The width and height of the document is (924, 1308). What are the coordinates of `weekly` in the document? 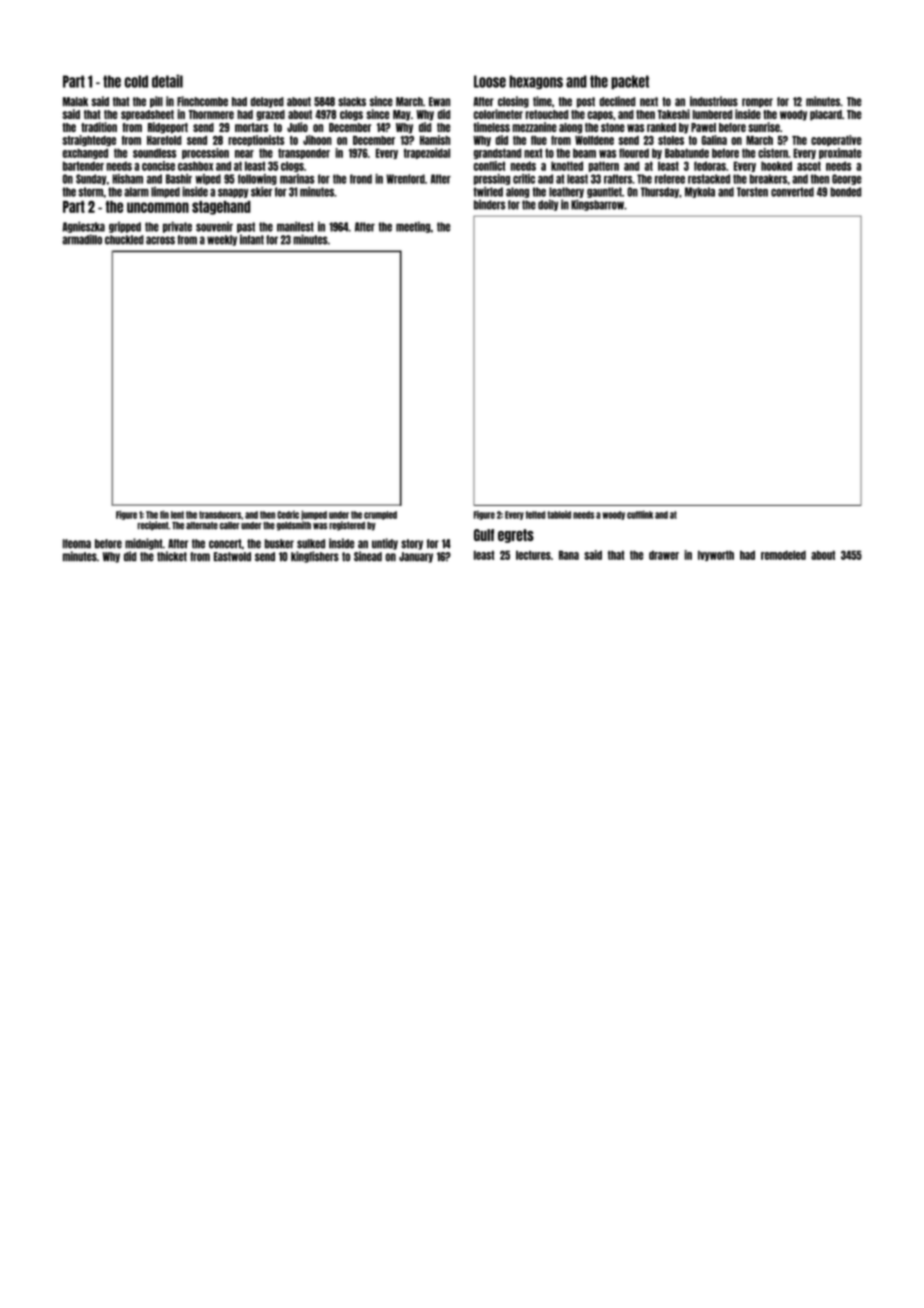 It's located at (222, 240).
